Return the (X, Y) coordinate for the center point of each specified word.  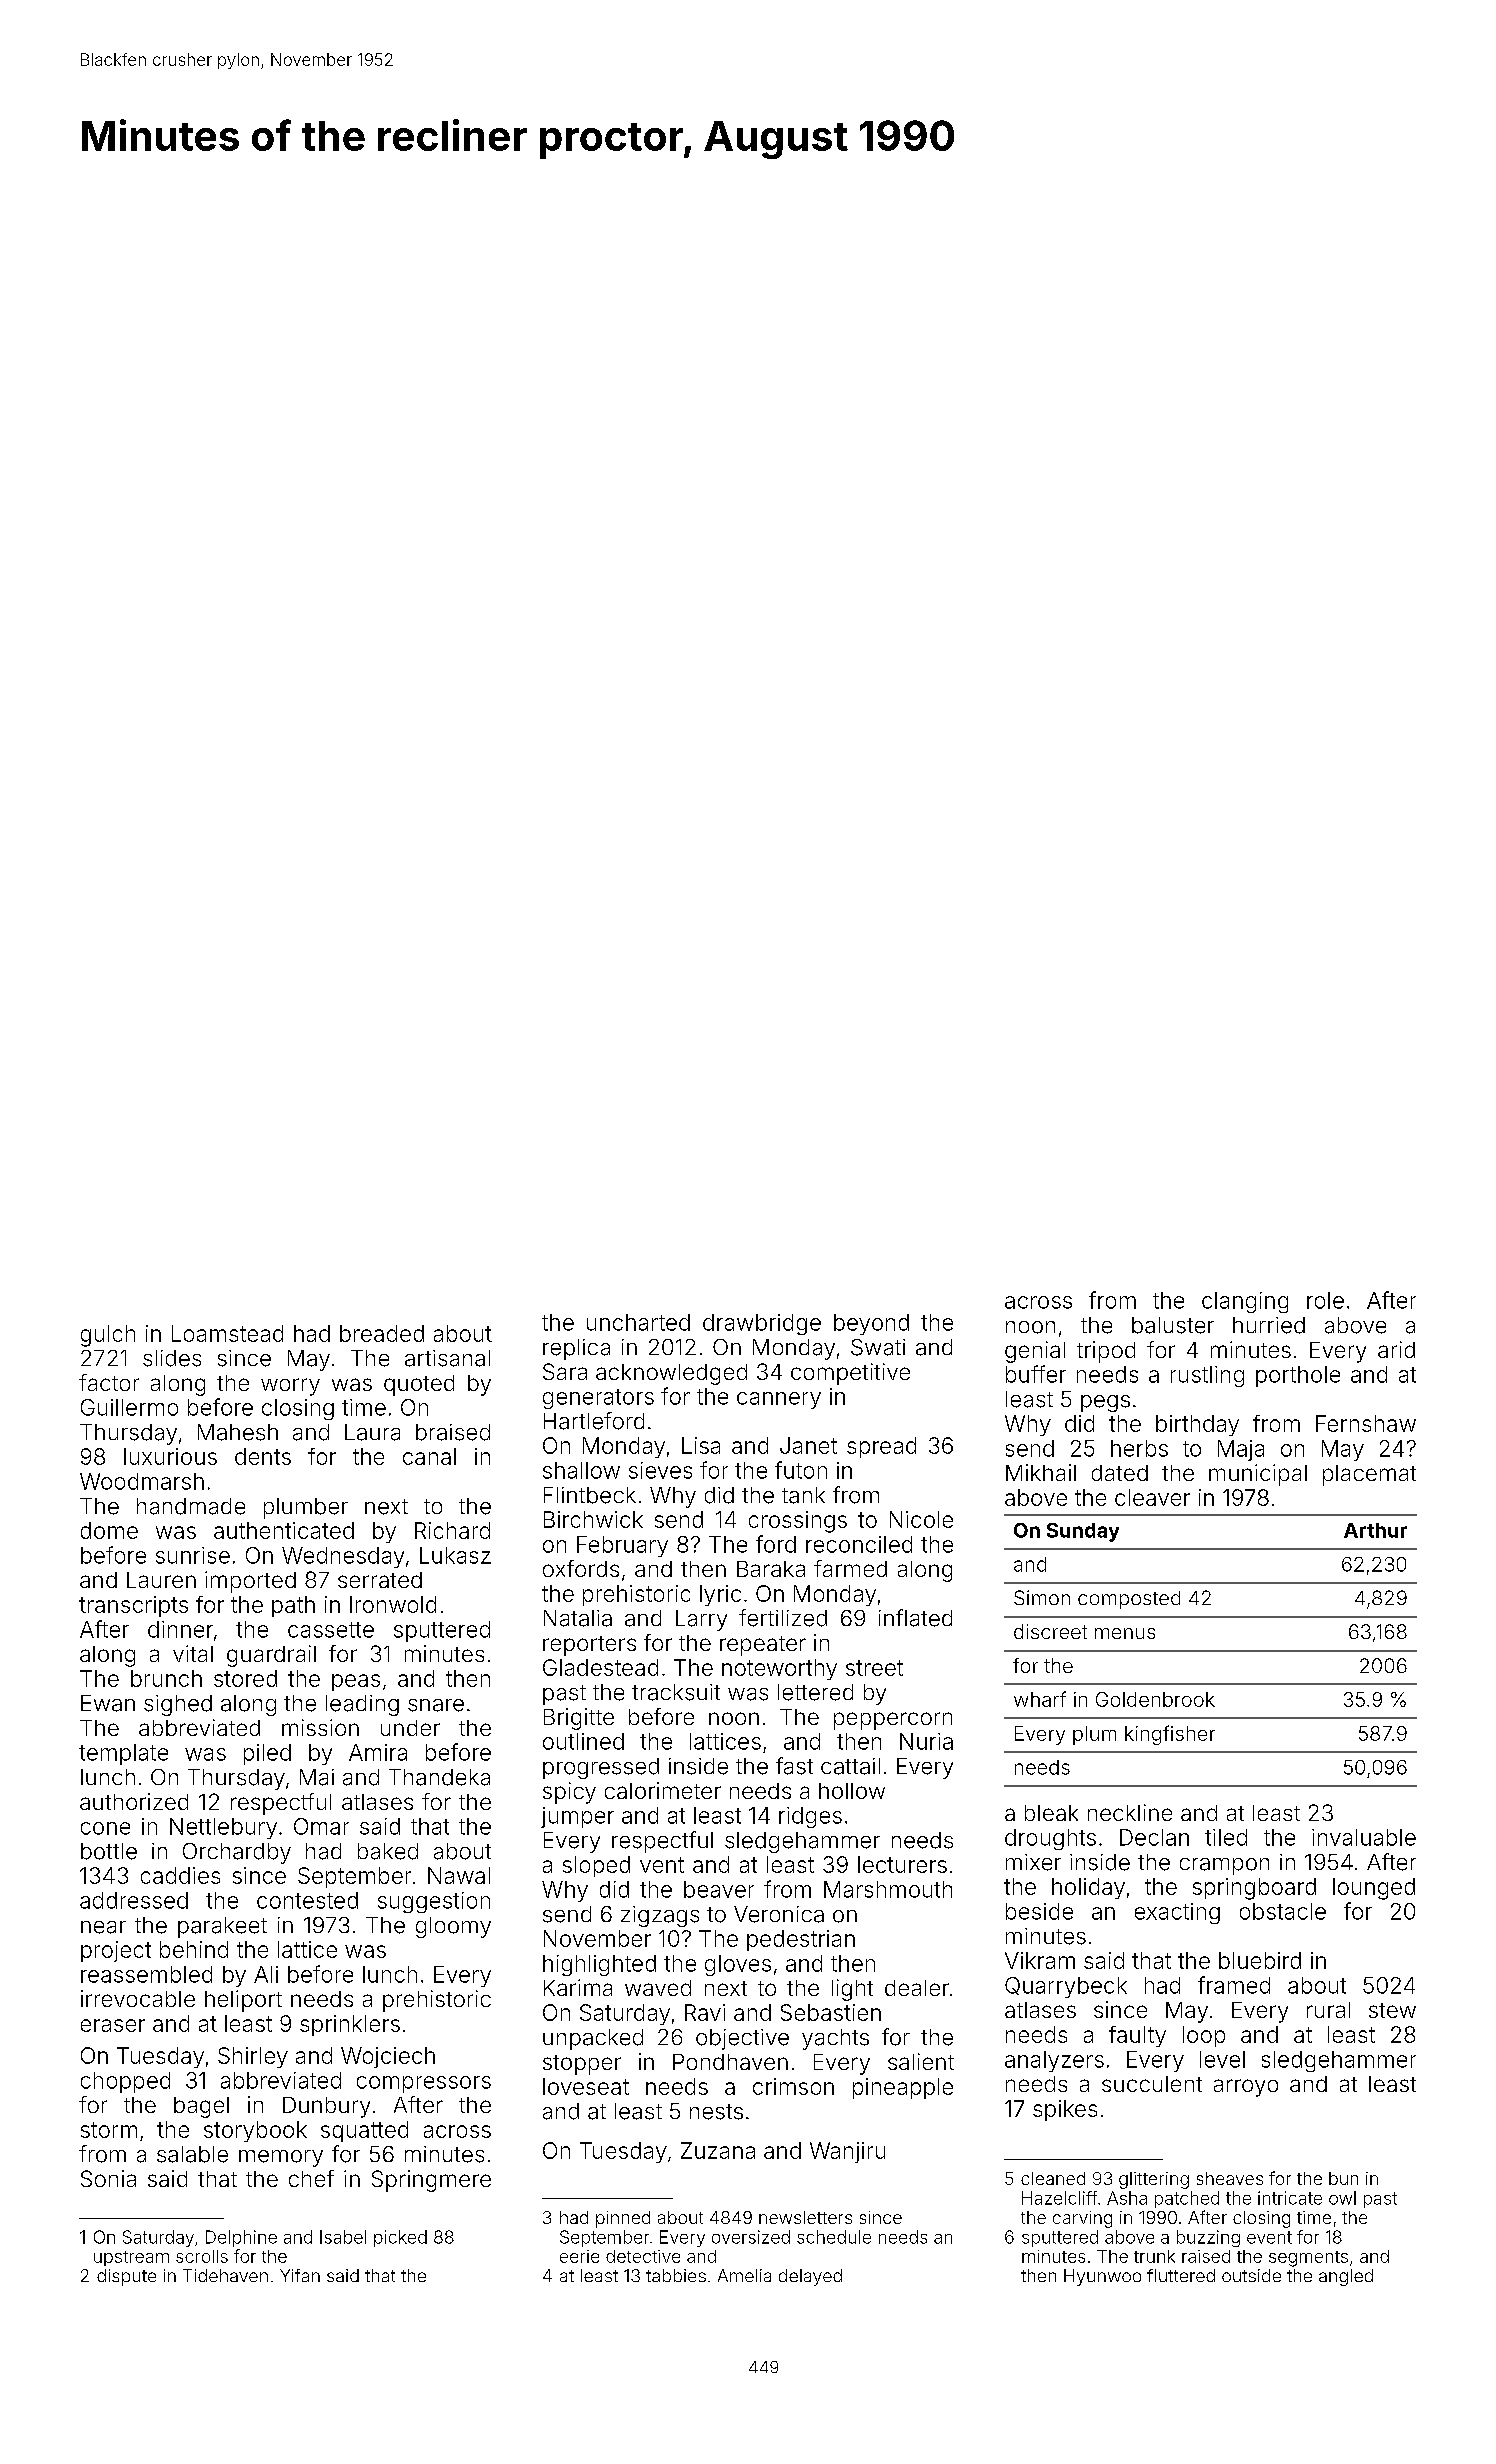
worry (290, 1387)
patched (1187, 2199)
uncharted (638, 1322)
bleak (1051, 1813)
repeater (763, 1646)
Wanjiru (847, 2152)
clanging (1245, 1302)
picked (400, 2238)
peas (356, 1682)
